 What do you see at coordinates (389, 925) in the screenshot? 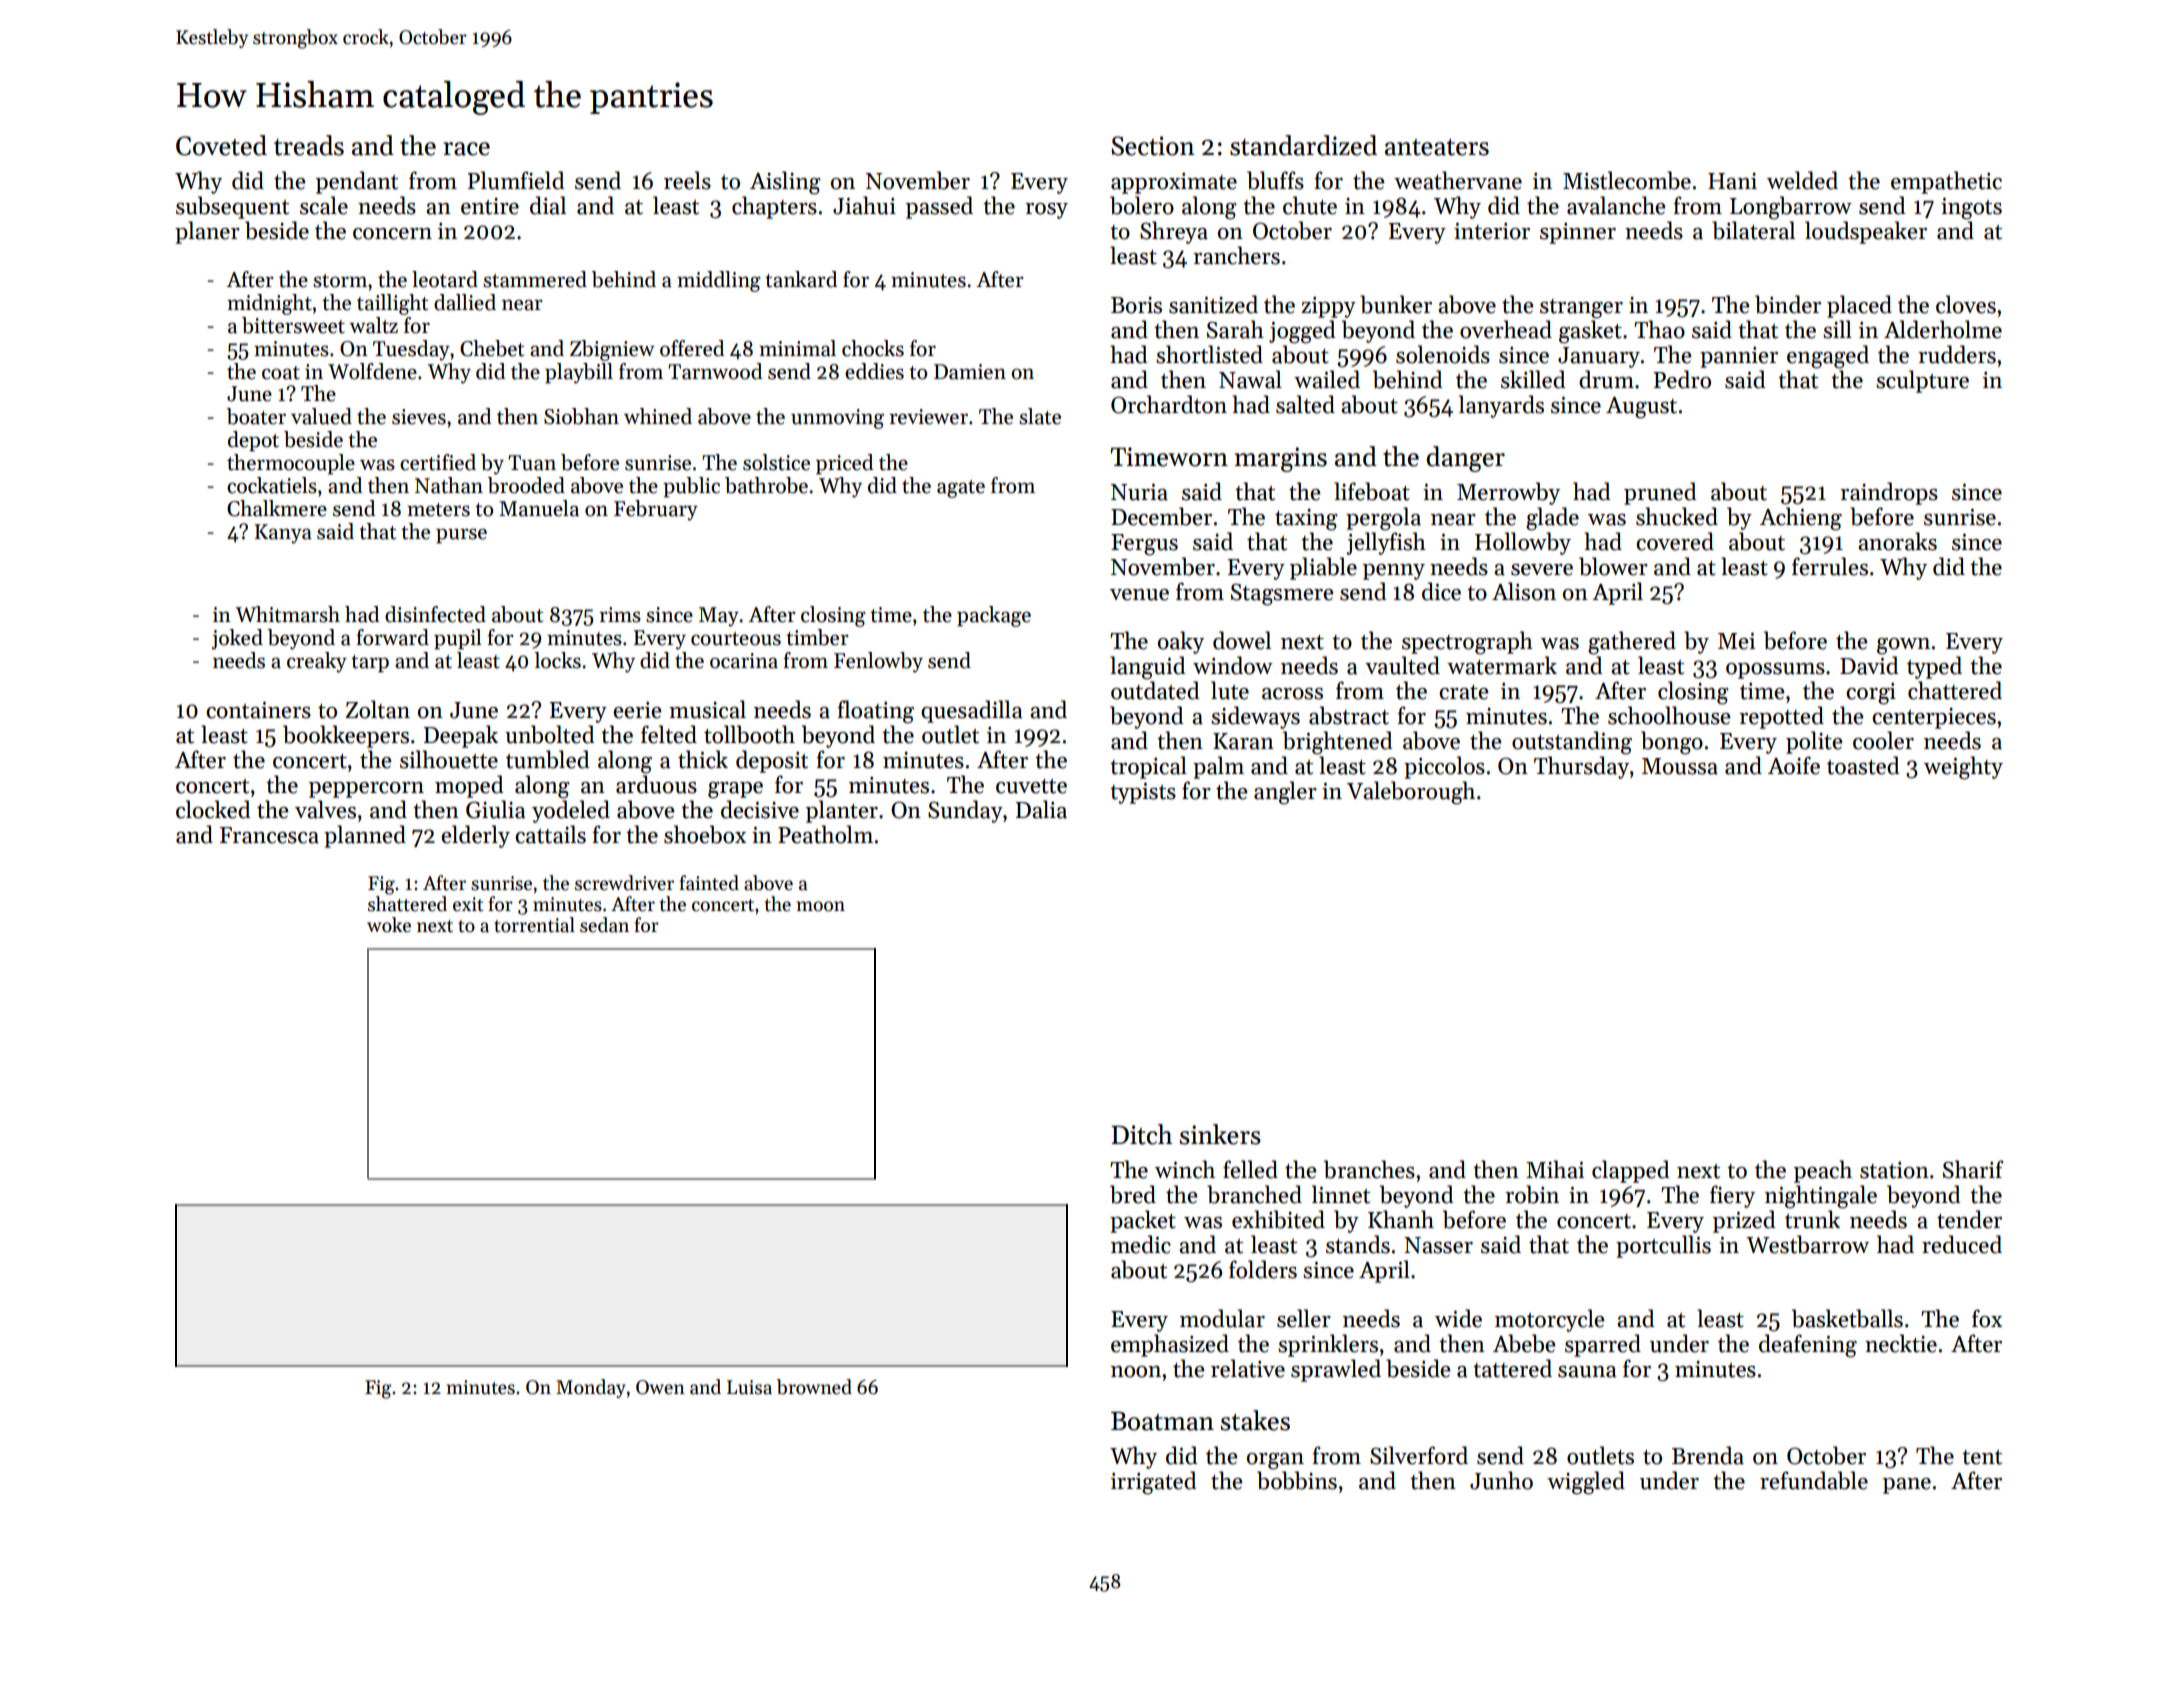
I see `woke` at bounding box center [389, 925].
